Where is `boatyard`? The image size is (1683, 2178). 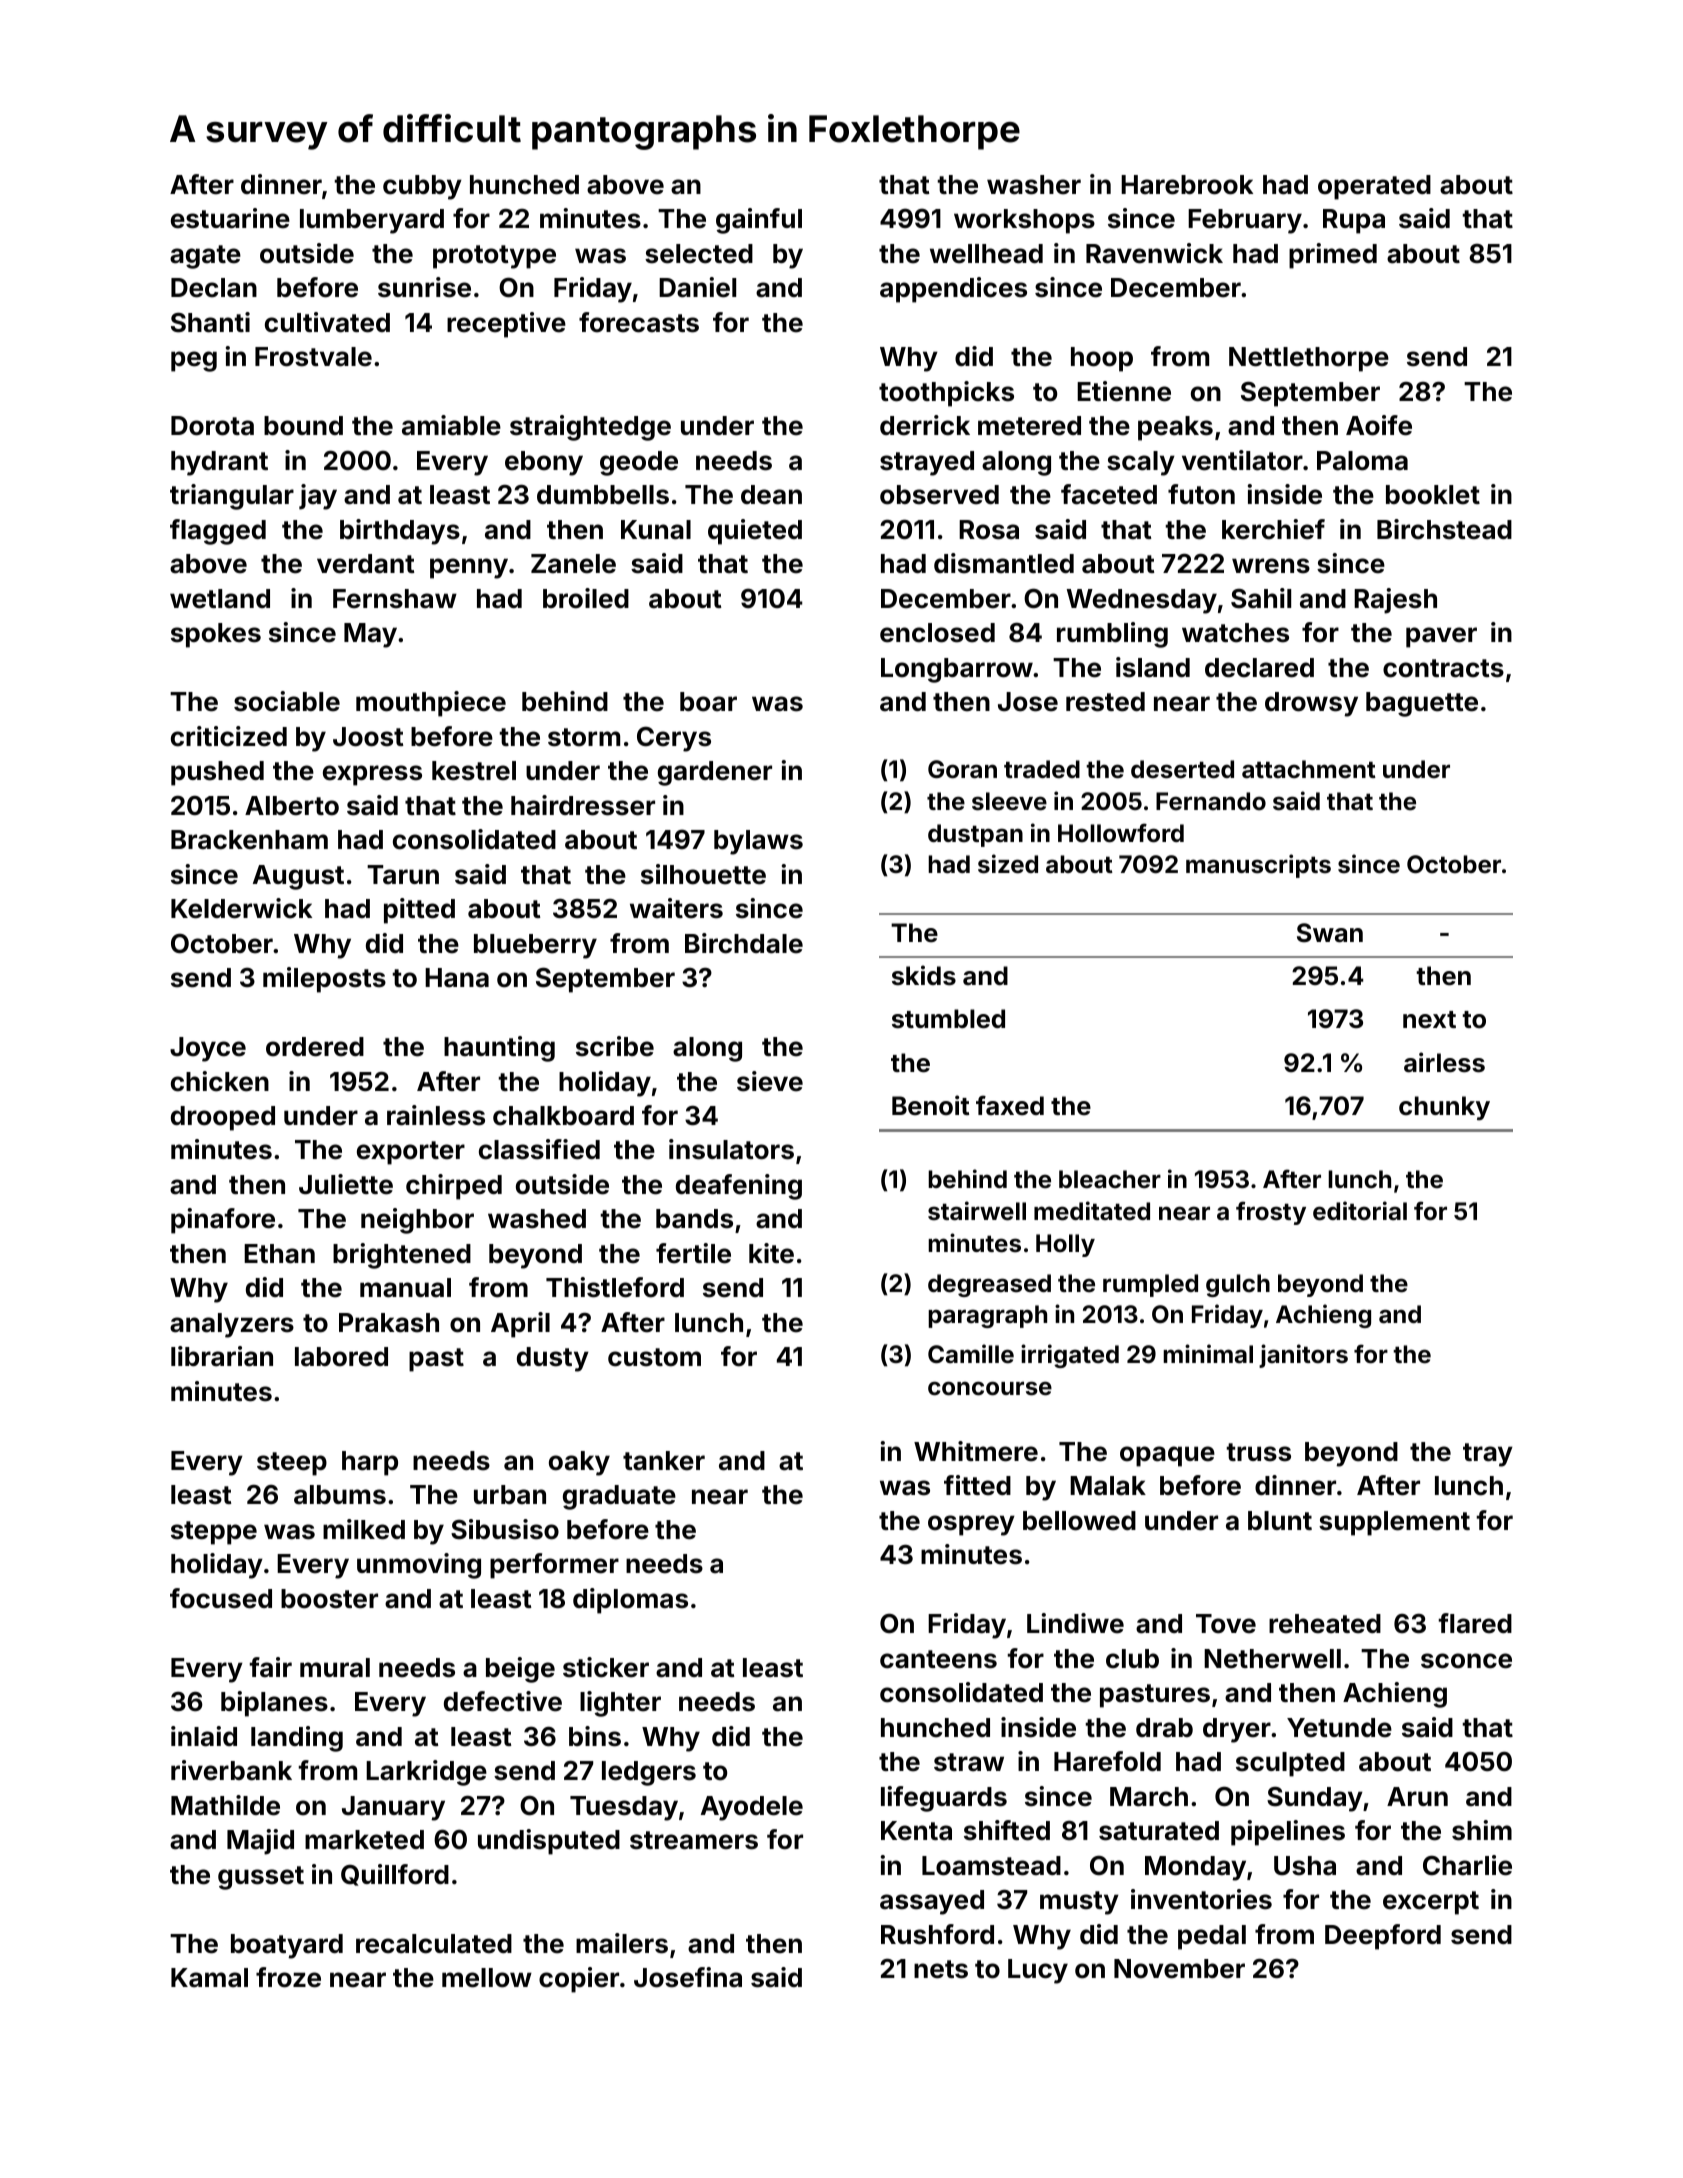 boatyard is located at coordinates (287, 1946).
